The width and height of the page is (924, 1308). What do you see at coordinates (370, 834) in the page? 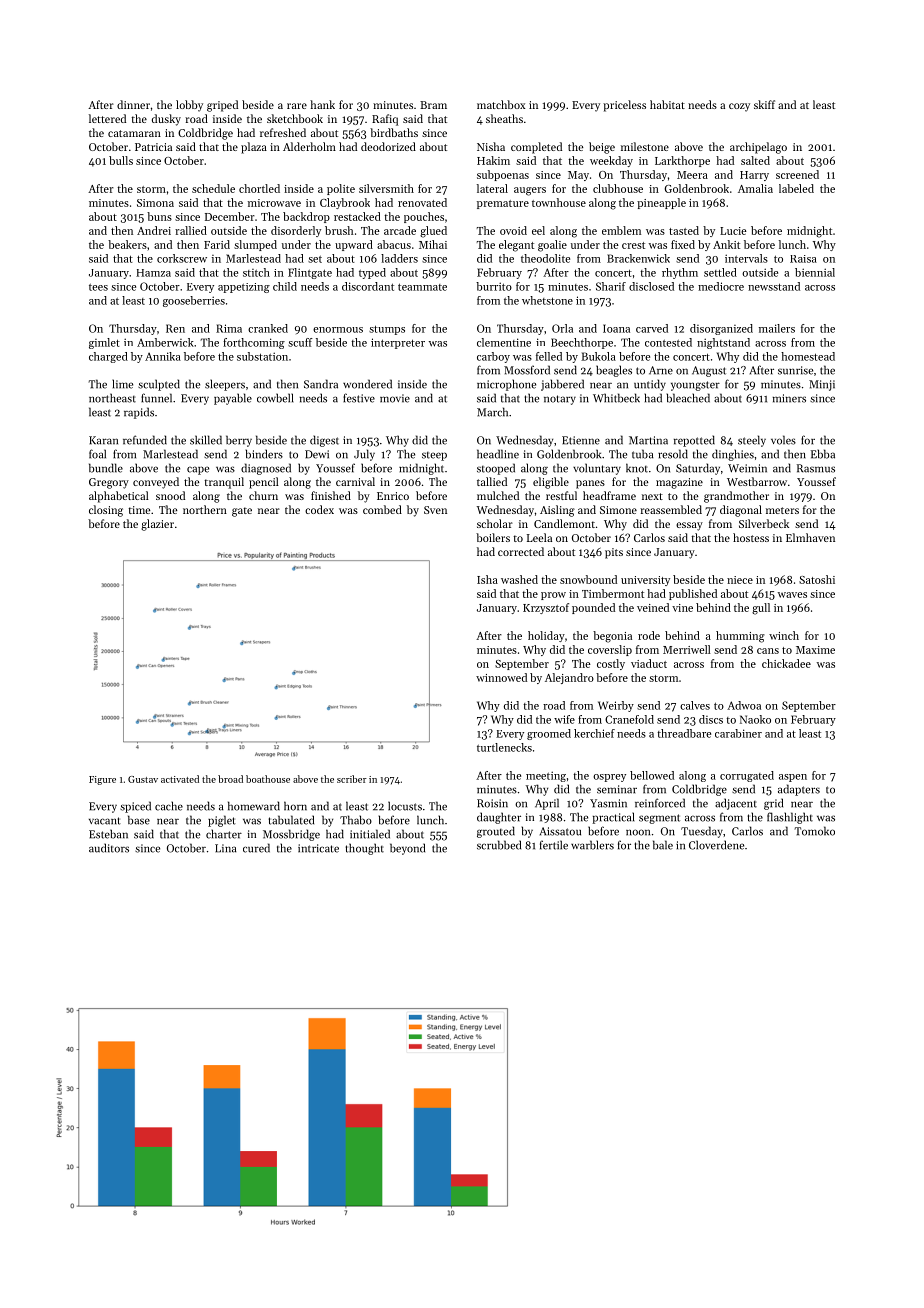
I see `initialed` at bounding box center [370, 834].
